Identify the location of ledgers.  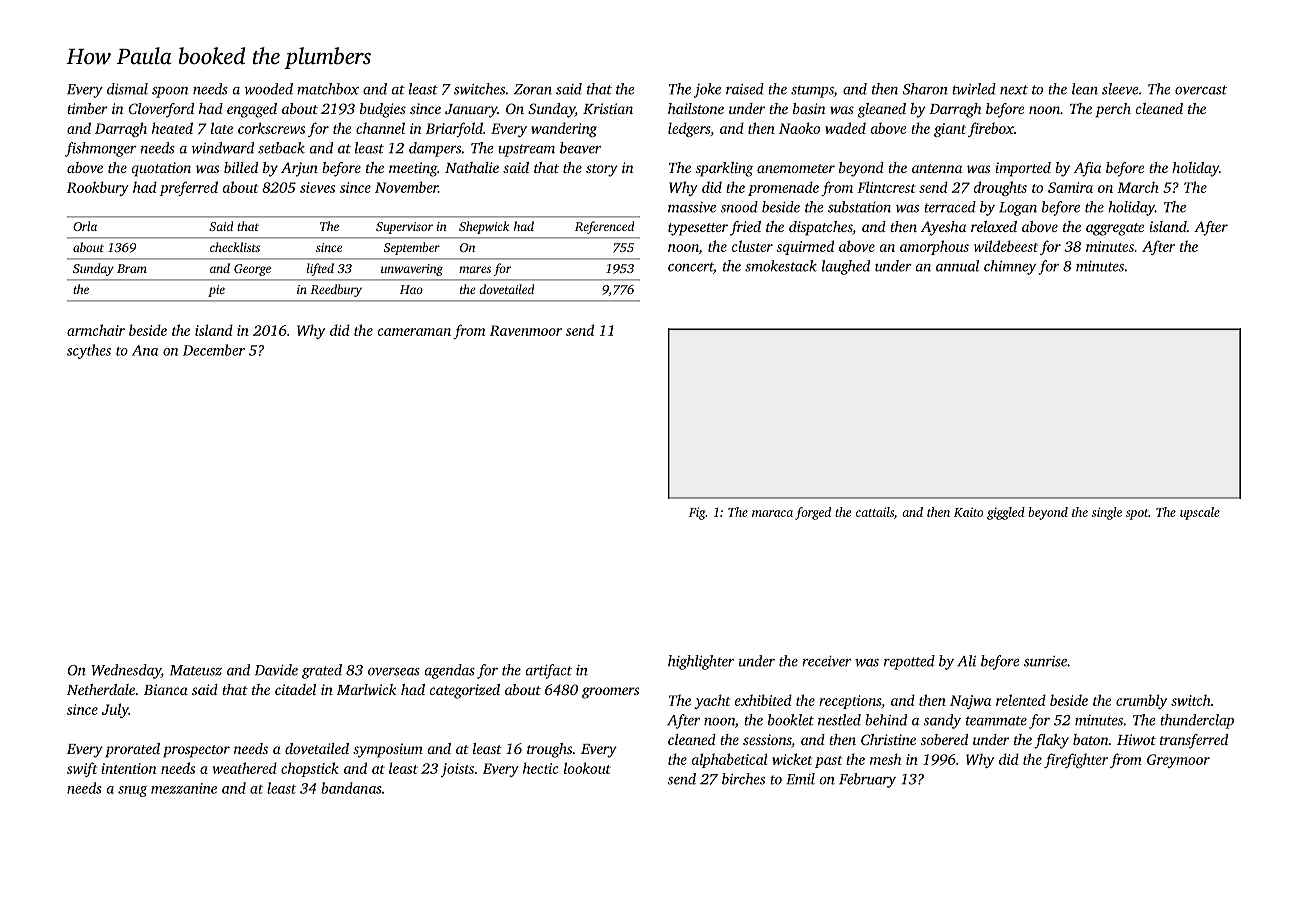
(689, 129).
